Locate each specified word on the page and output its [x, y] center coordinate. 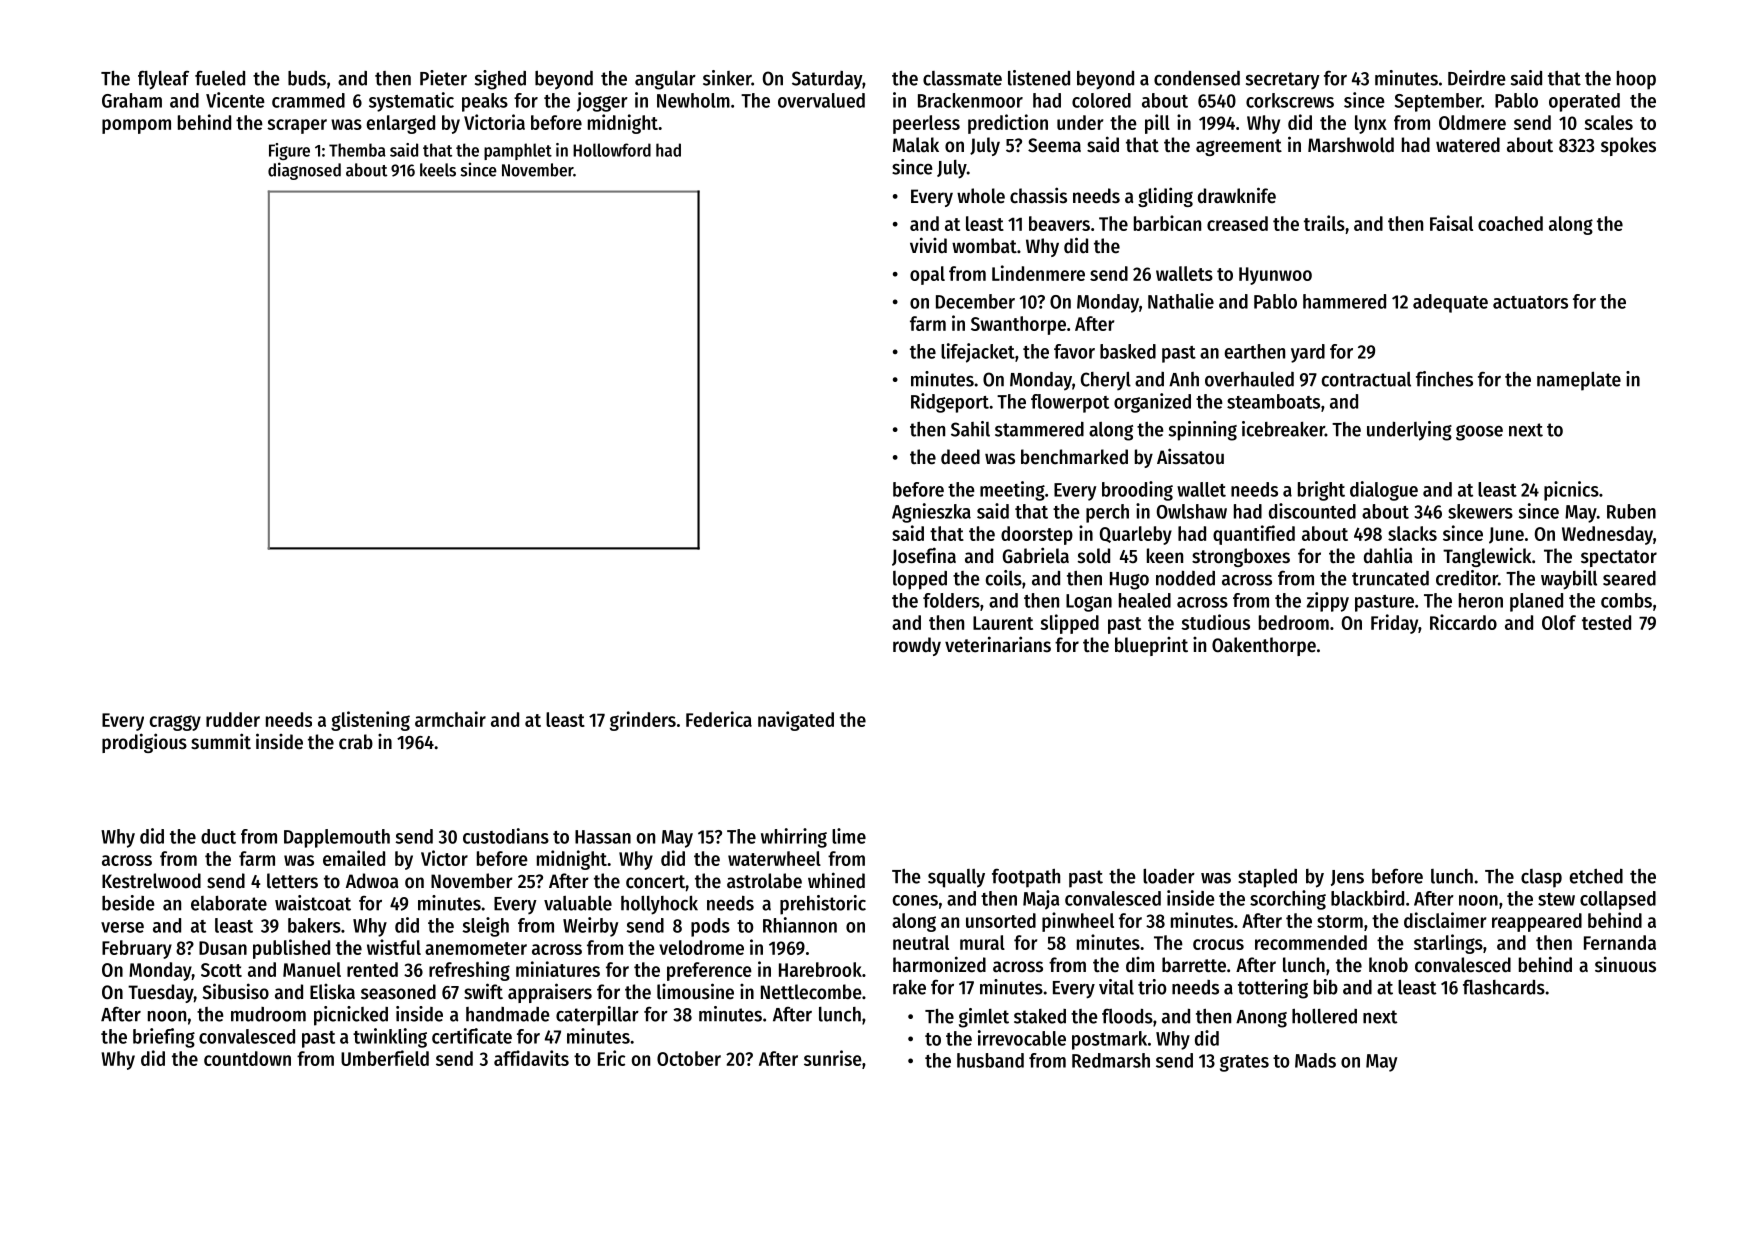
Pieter [443, 78]
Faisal [1451, 223]
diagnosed [304, 171]
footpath [1026, 878]
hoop [1636, 80]
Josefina [924, 556]
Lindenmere [1038, 273]
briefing [164, 1038]
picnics [1571, 491]
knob [1388, 965]
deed [960, 457]
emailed [354, 858]
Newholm [693, 100]
